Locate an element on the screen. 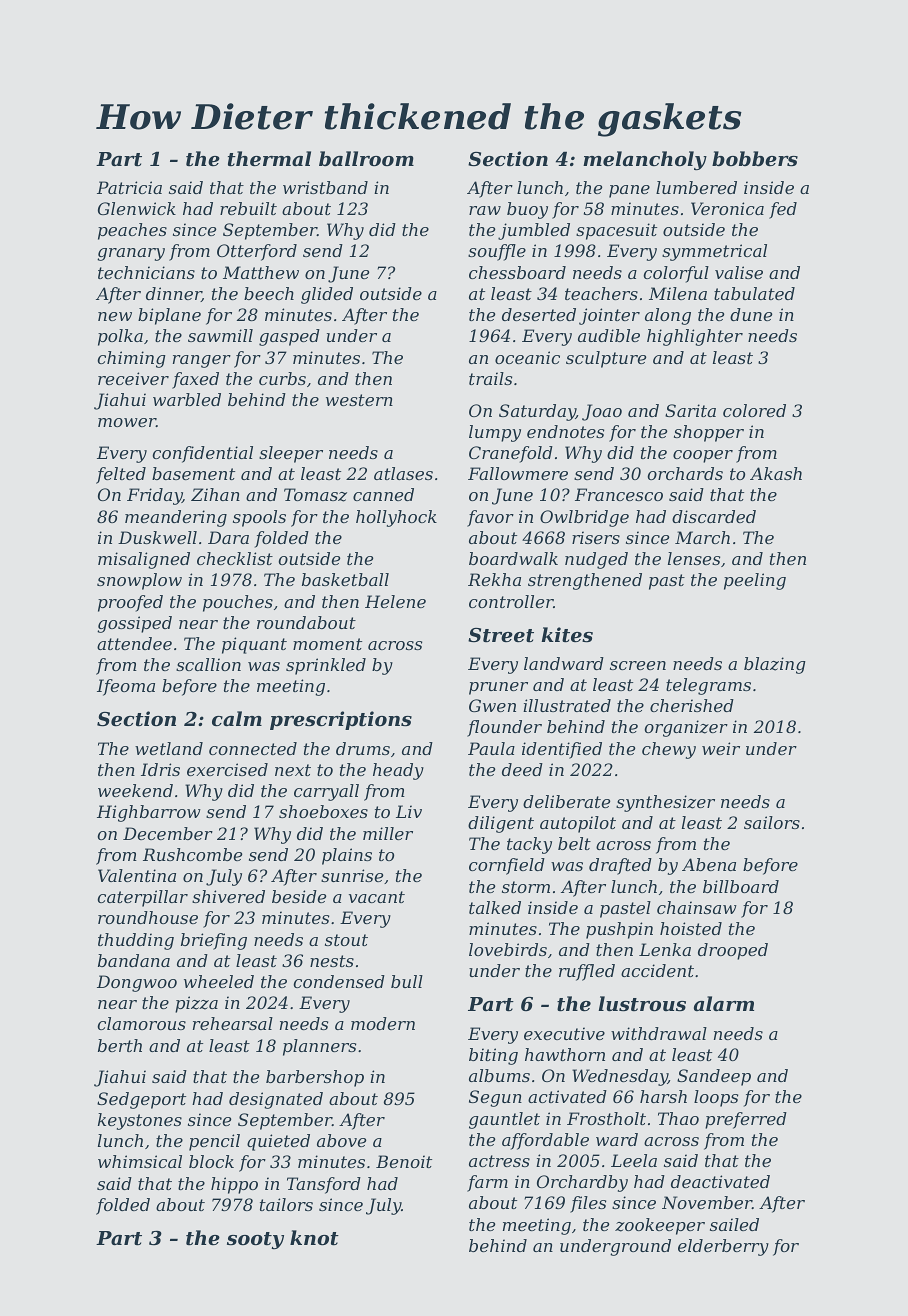  peaches is located at coordinates (132, 231).
